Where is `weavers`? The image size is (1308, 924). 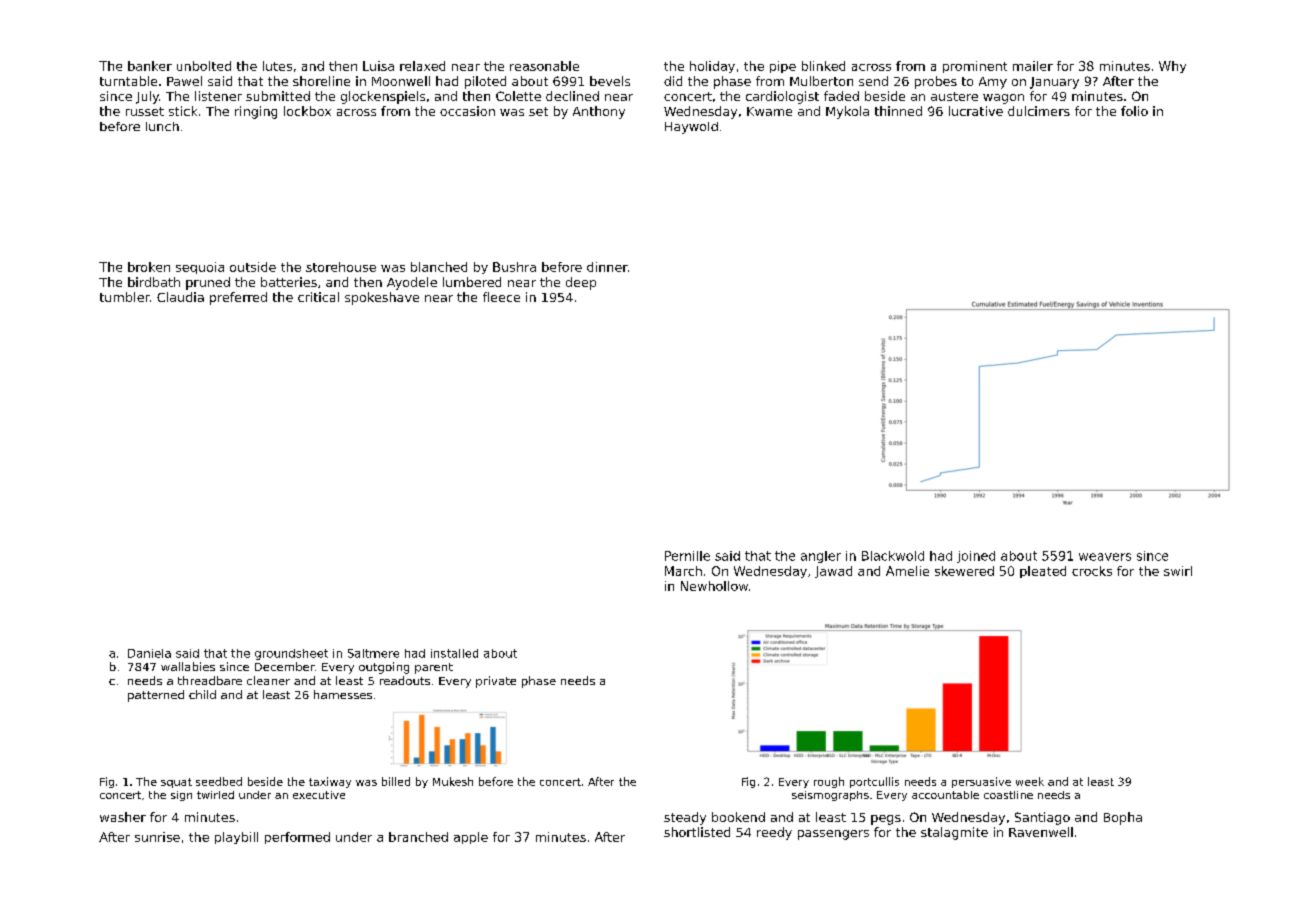
weavers is located at coordinates (1105, 557).
